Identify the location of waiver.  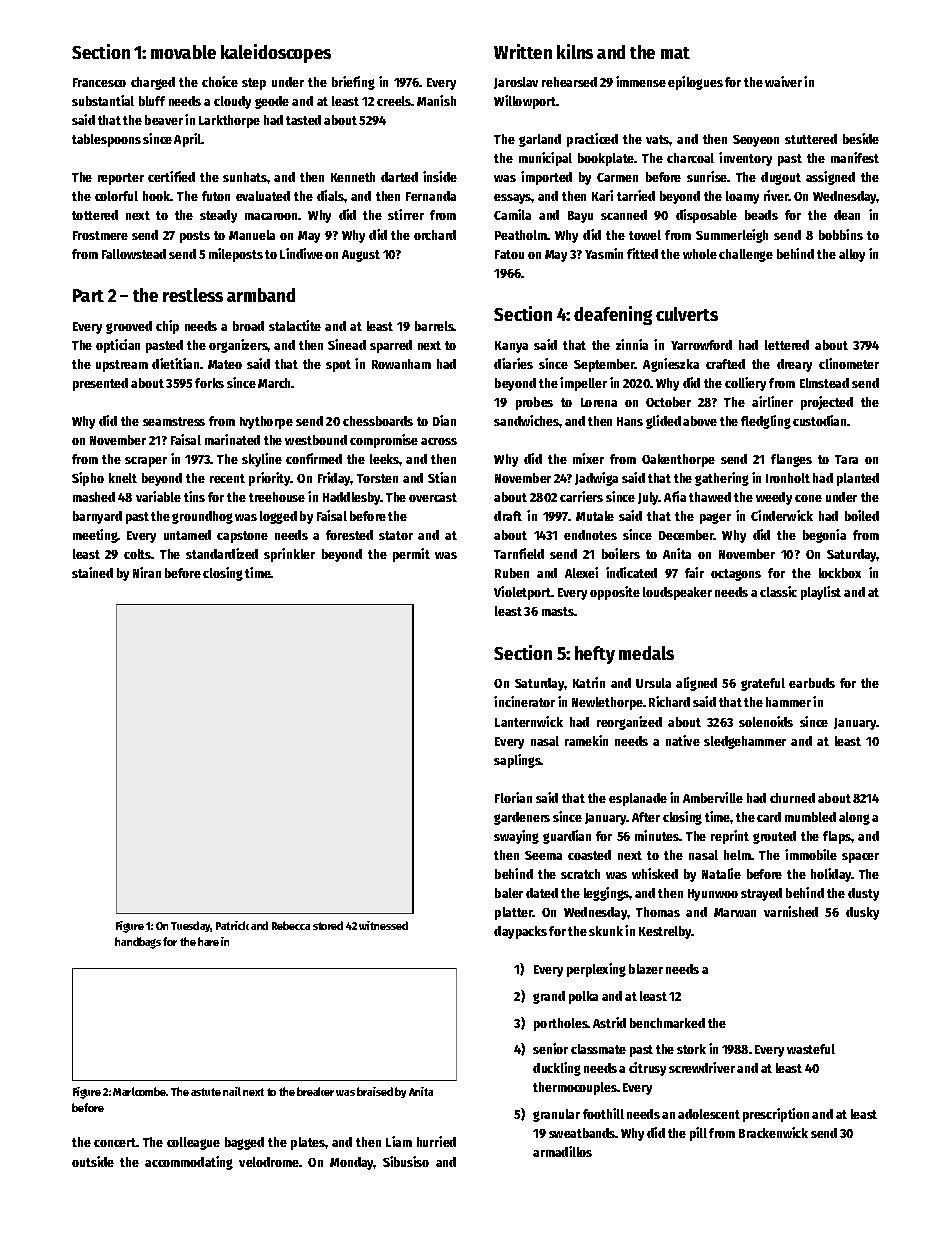
(783, 81).
